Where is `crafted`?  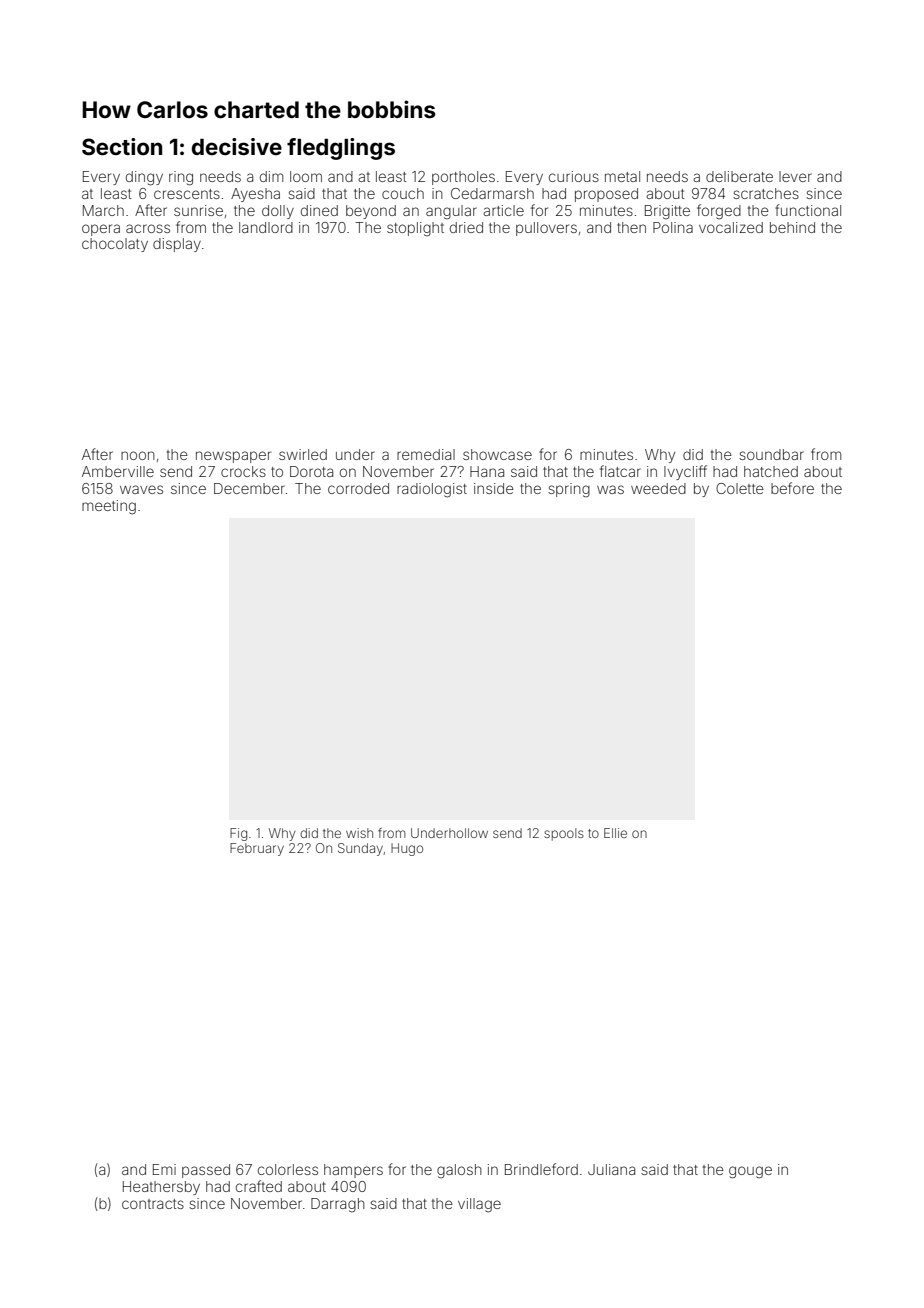 crafted is located at coordinates (259, 1186).
